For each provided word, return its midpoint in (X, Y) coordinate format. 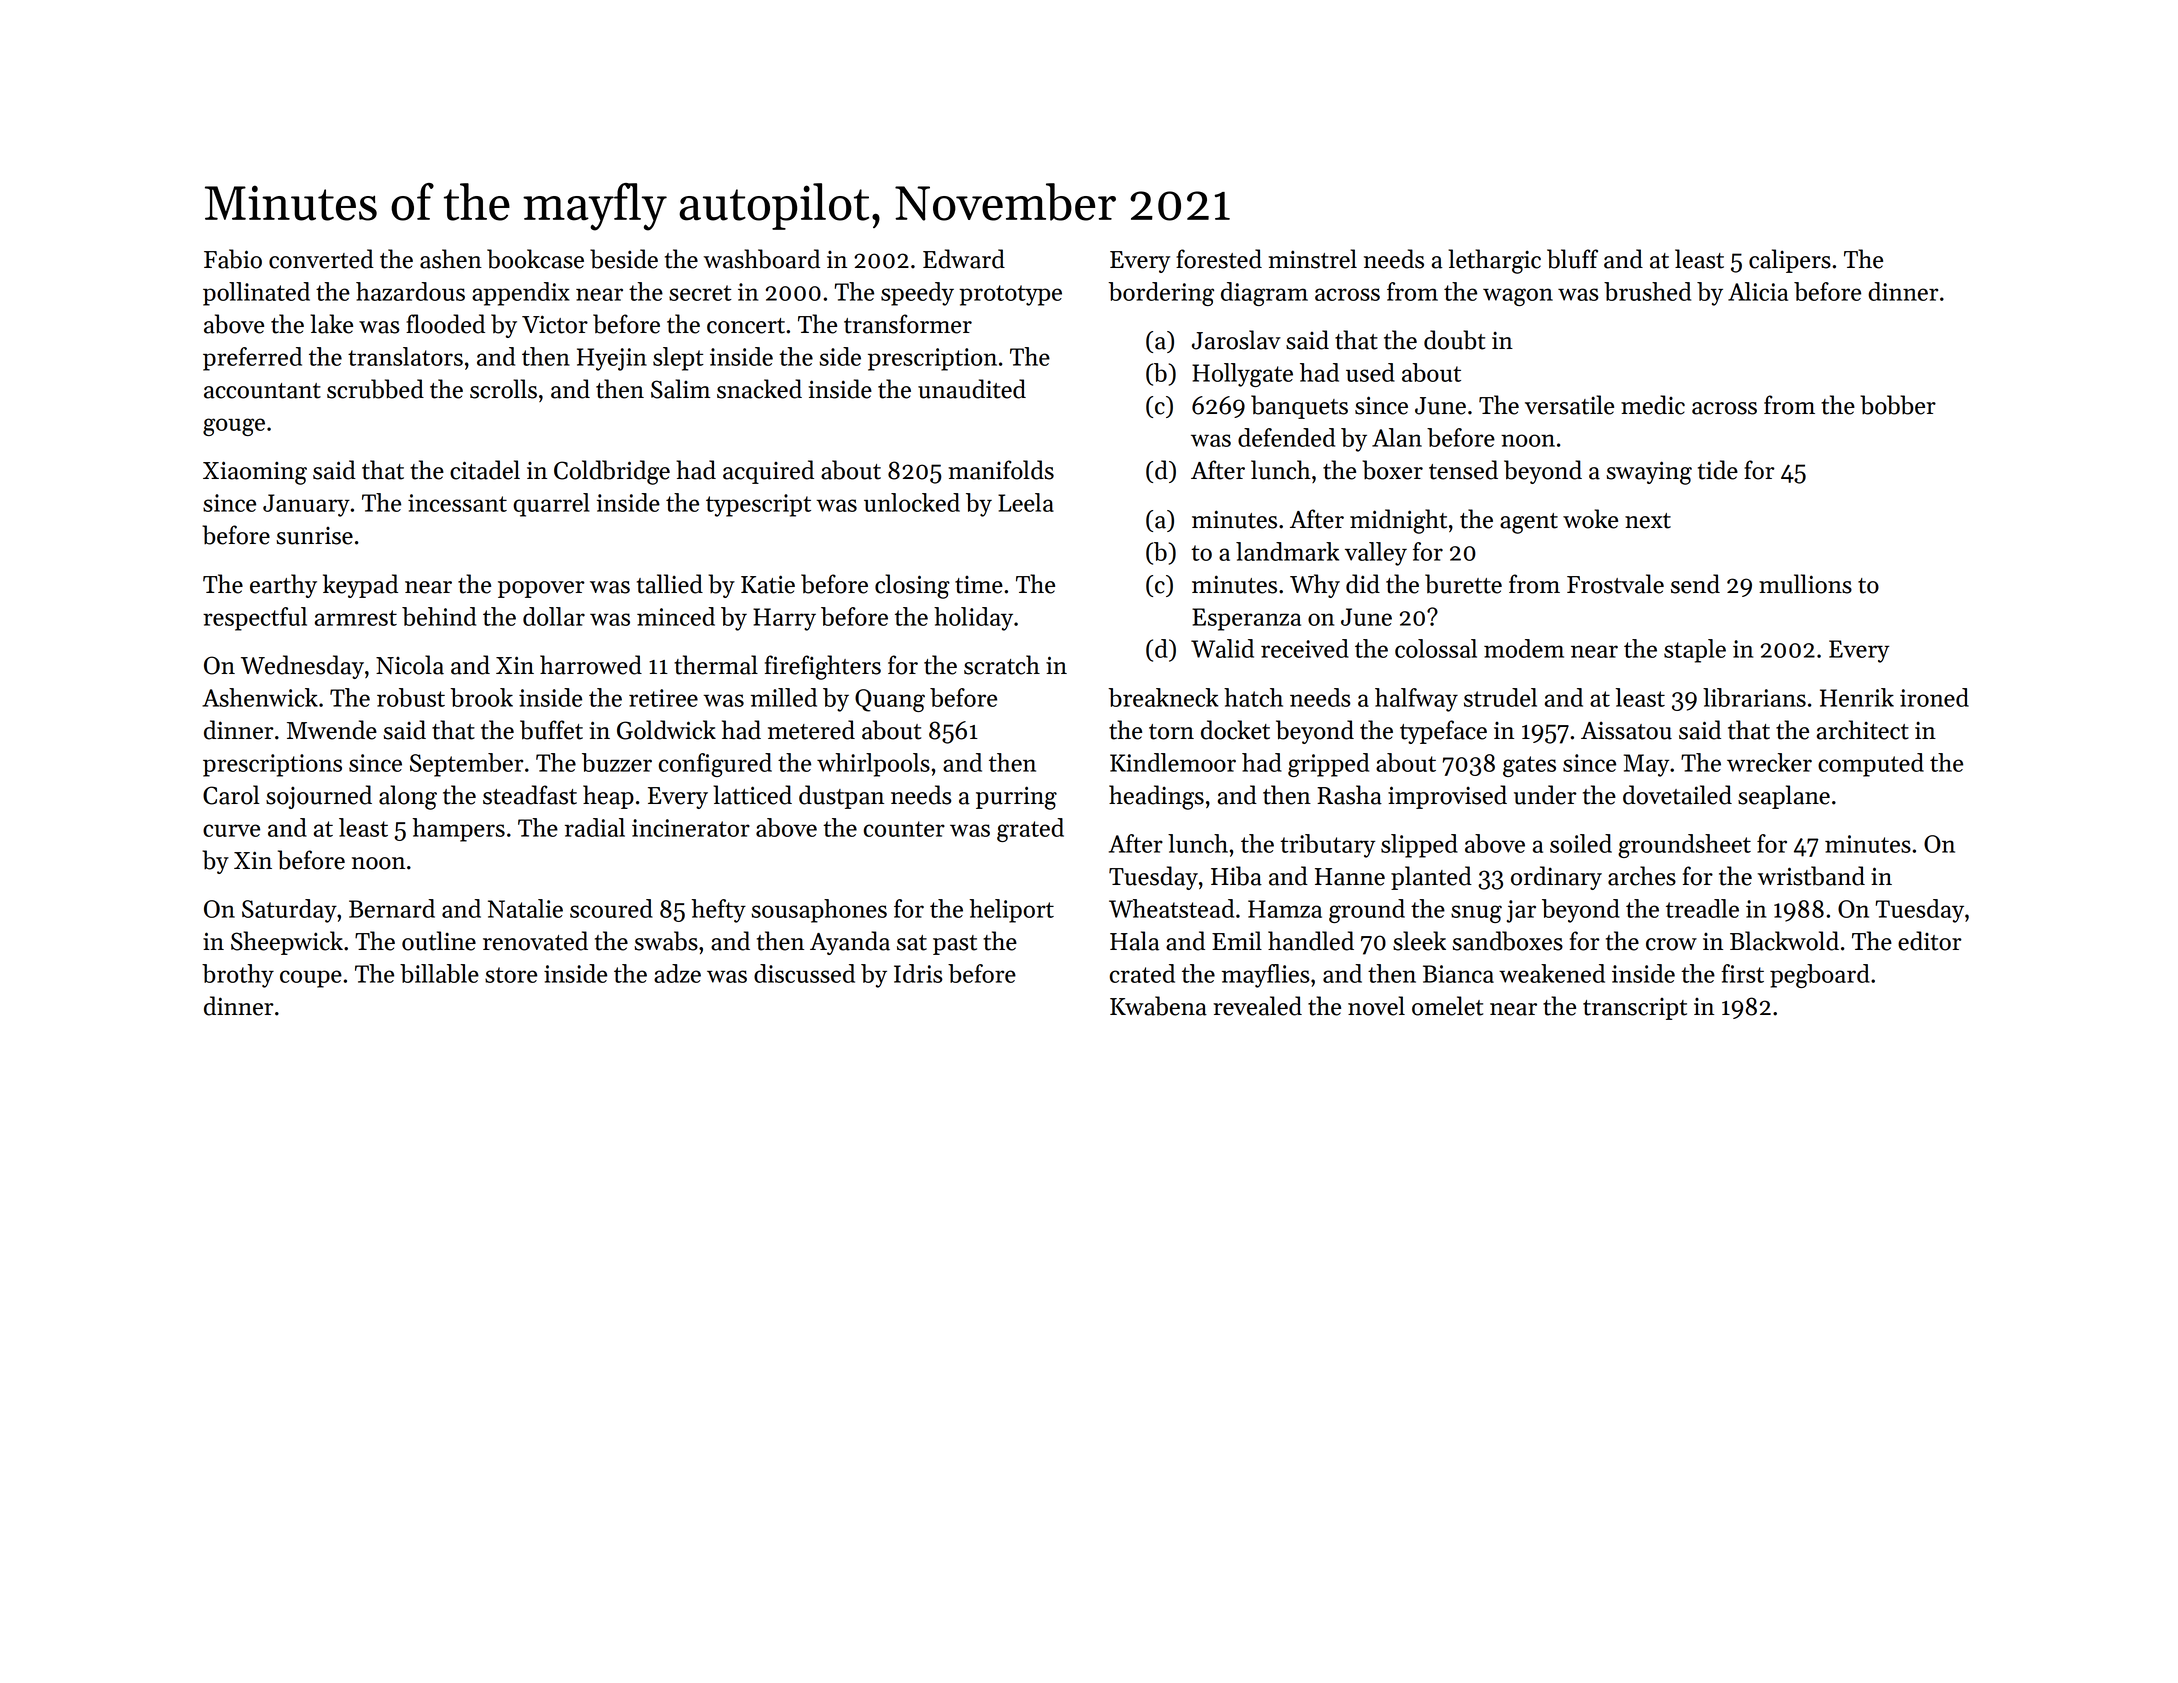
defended (1286, 437)
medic (1653, 405)
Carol (231, 795)
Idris (918, 973)
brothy (238, 976)
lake (331, 324)
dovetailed (1677, 795)
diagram (1264, 294)
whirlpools (873, 765)
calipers (1790, 261)
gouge (234, 427)
